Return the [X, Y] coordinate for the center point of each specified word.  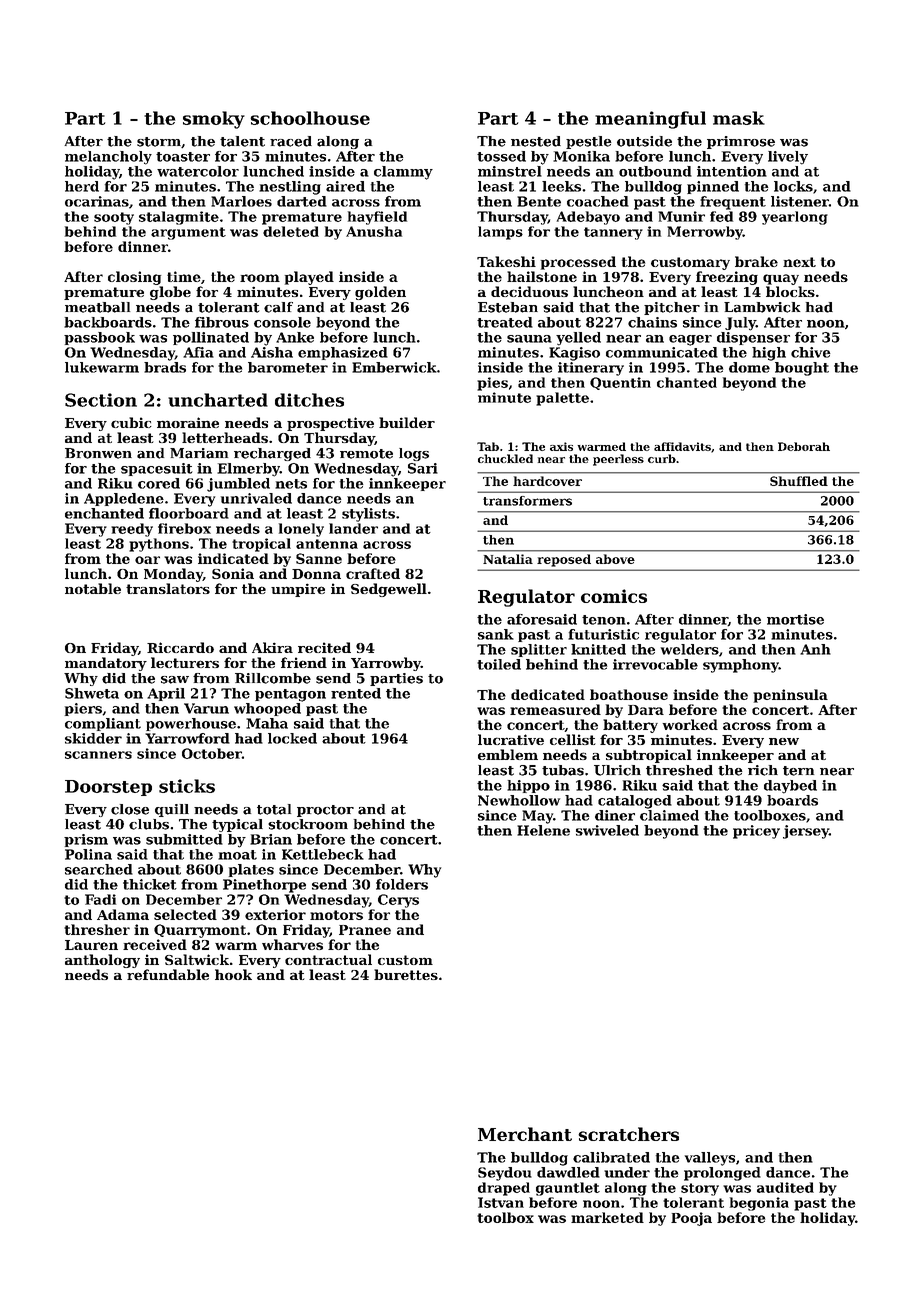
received [155, 944]
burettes [406, 974]
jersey [806, 832]
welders [690, 649]
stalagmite [179, 218]
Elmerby [248, 470]
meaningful [650, 120]
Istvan [501, 1202]
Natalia [508, 559]
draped [504, 1189]
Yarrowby [386, 664]
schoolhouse [310, 118]
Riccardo [180, 647]
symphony [741, 666]
